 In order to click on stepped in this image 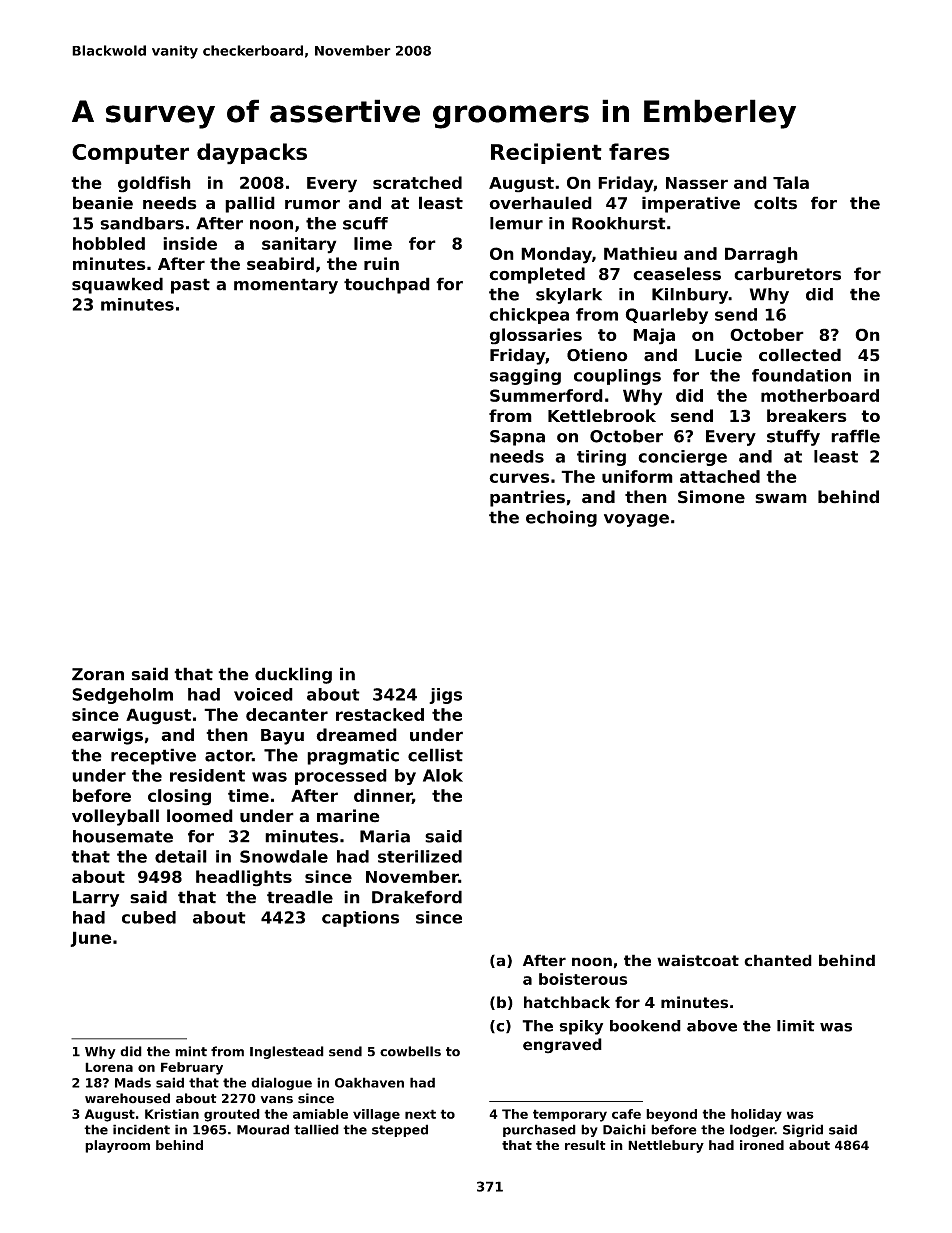, I will do `click(400, 1130)`.
